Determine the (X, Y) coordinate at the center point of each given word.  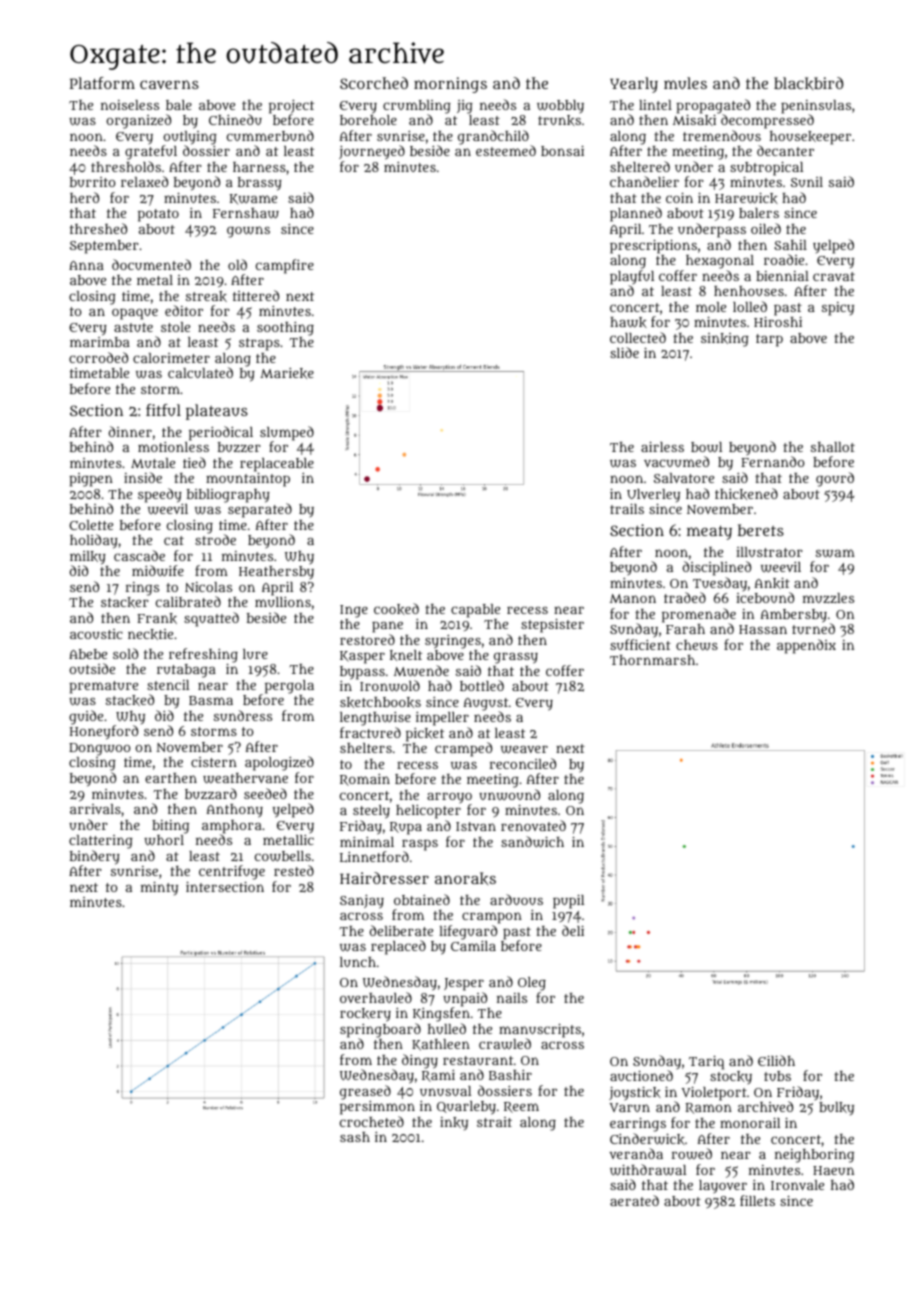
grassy (516, 658)
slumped (287, 433)
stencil (168, 685)
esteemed (506, 150)
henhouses (749, 291)
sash (355, 1137)
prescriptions (653, 247)
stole (175, 327)
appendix (806, 646)
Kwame (253, 199)
